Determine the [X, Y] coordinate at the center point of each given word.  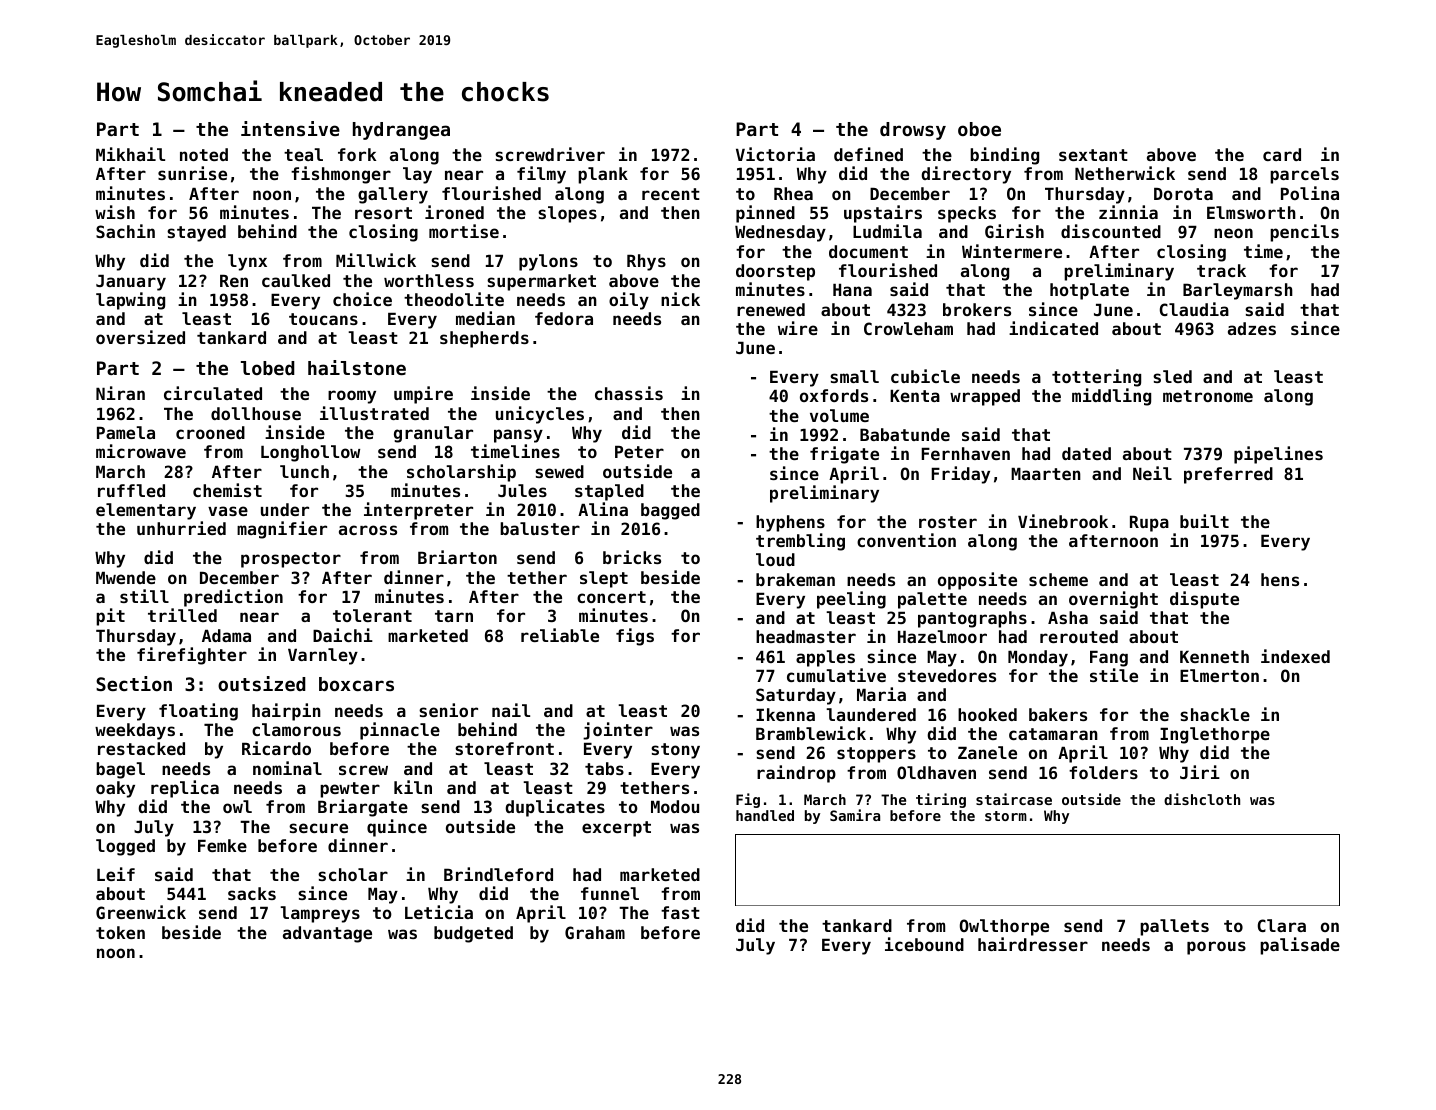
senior [448, 710]
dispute [1204, 600]
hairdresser [1033, 944]
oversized [140, 337]
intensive [290, 128]
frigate [844, 455]
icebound [924, 944]
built [1204, 521]
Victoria [775, 154]
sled [1172, 376]
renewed [771, 309]
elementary [146, 511]
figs [635, 637]
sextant [1093, 155]
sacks [252, 893]
